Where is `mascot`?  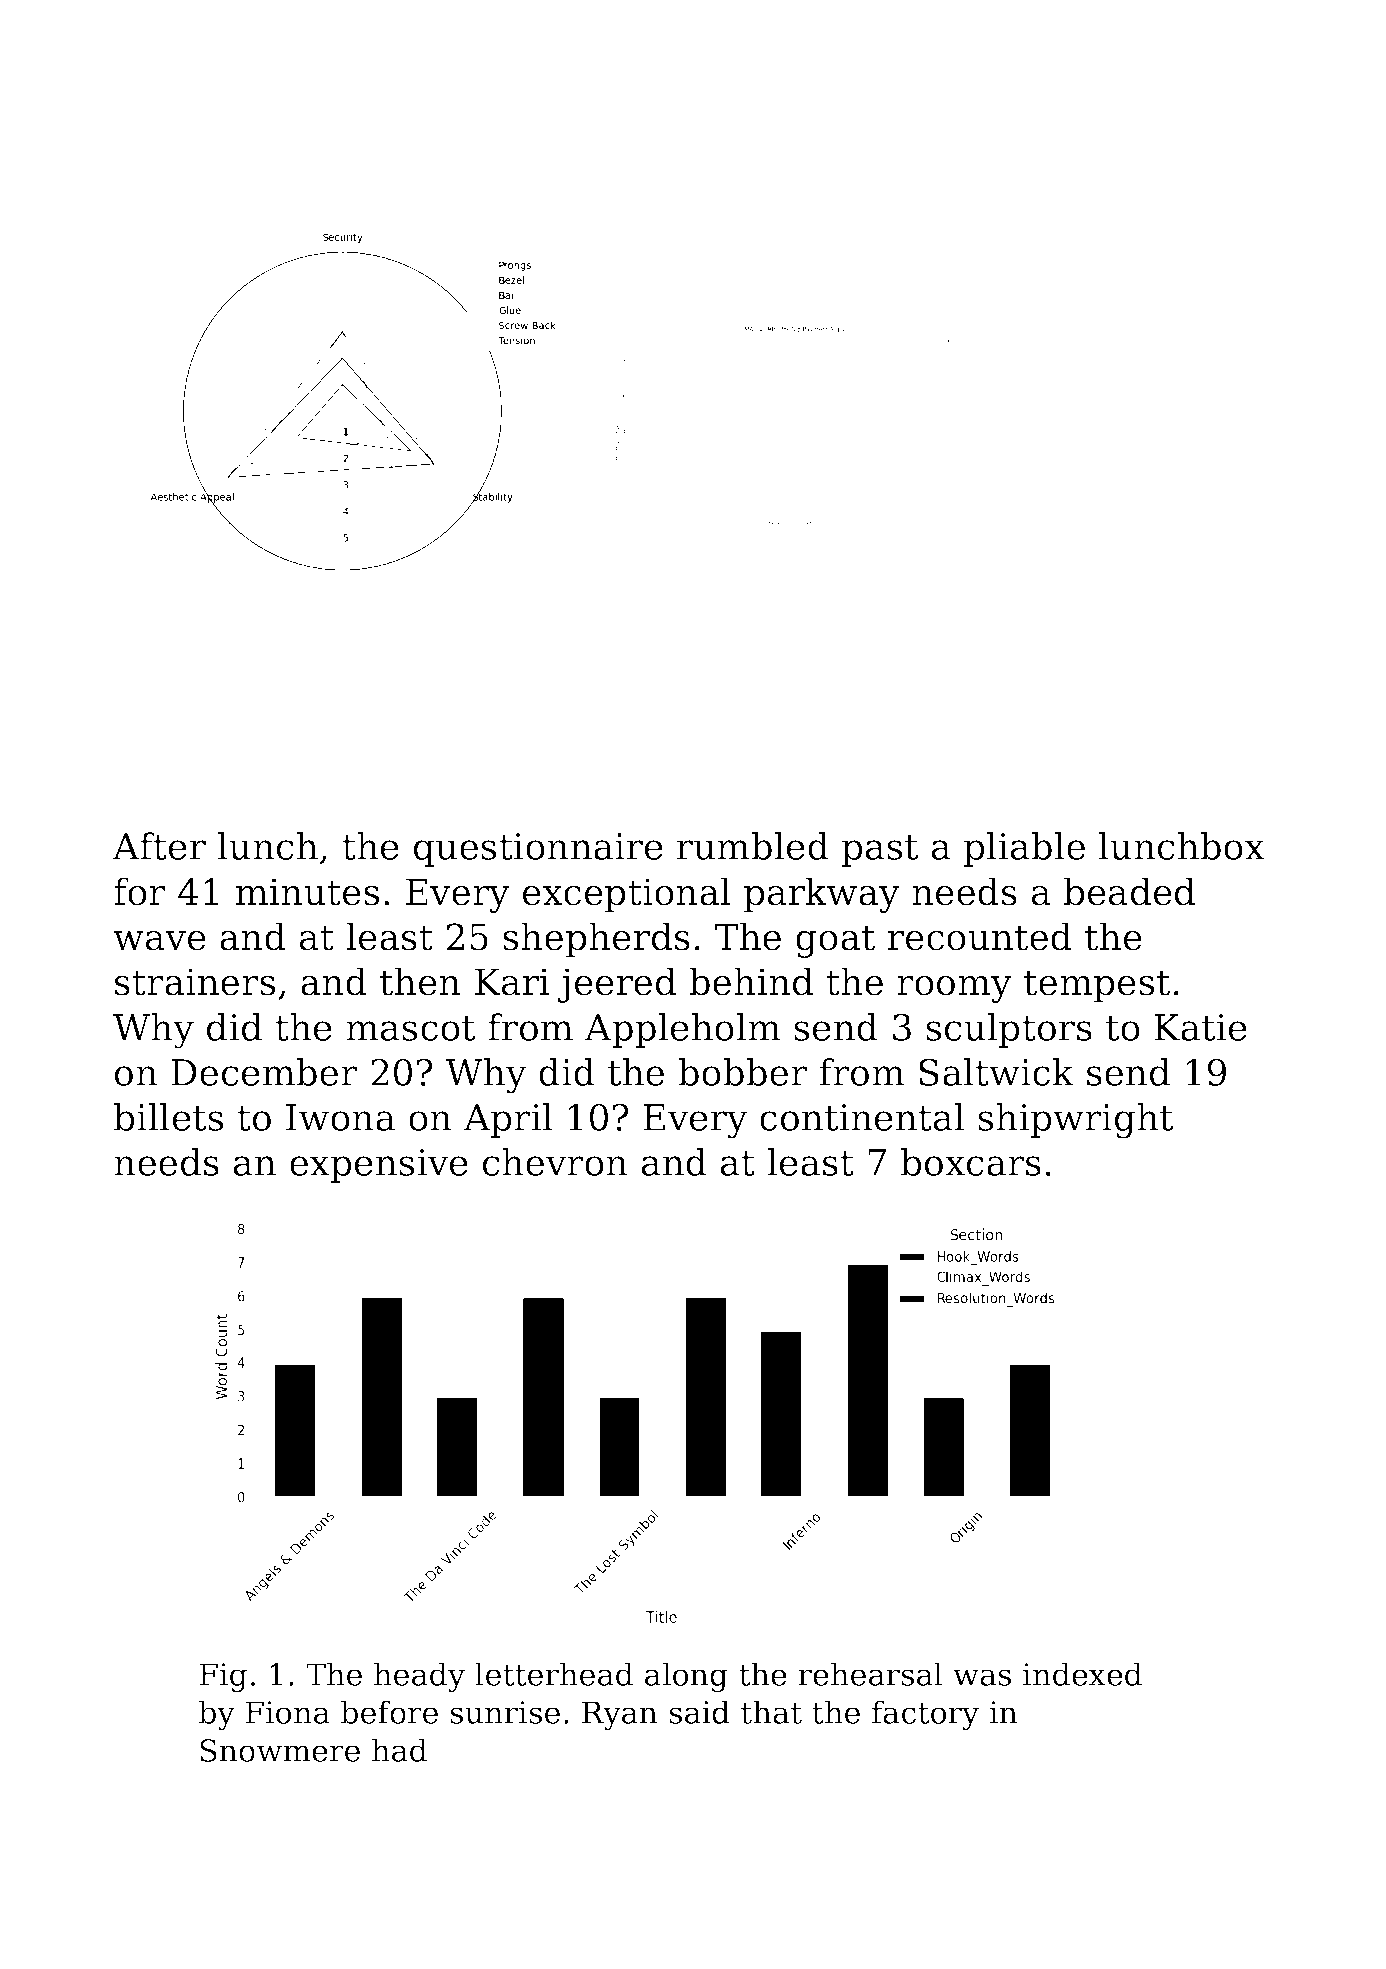 mascot is located at coordinates (410, 1028).
